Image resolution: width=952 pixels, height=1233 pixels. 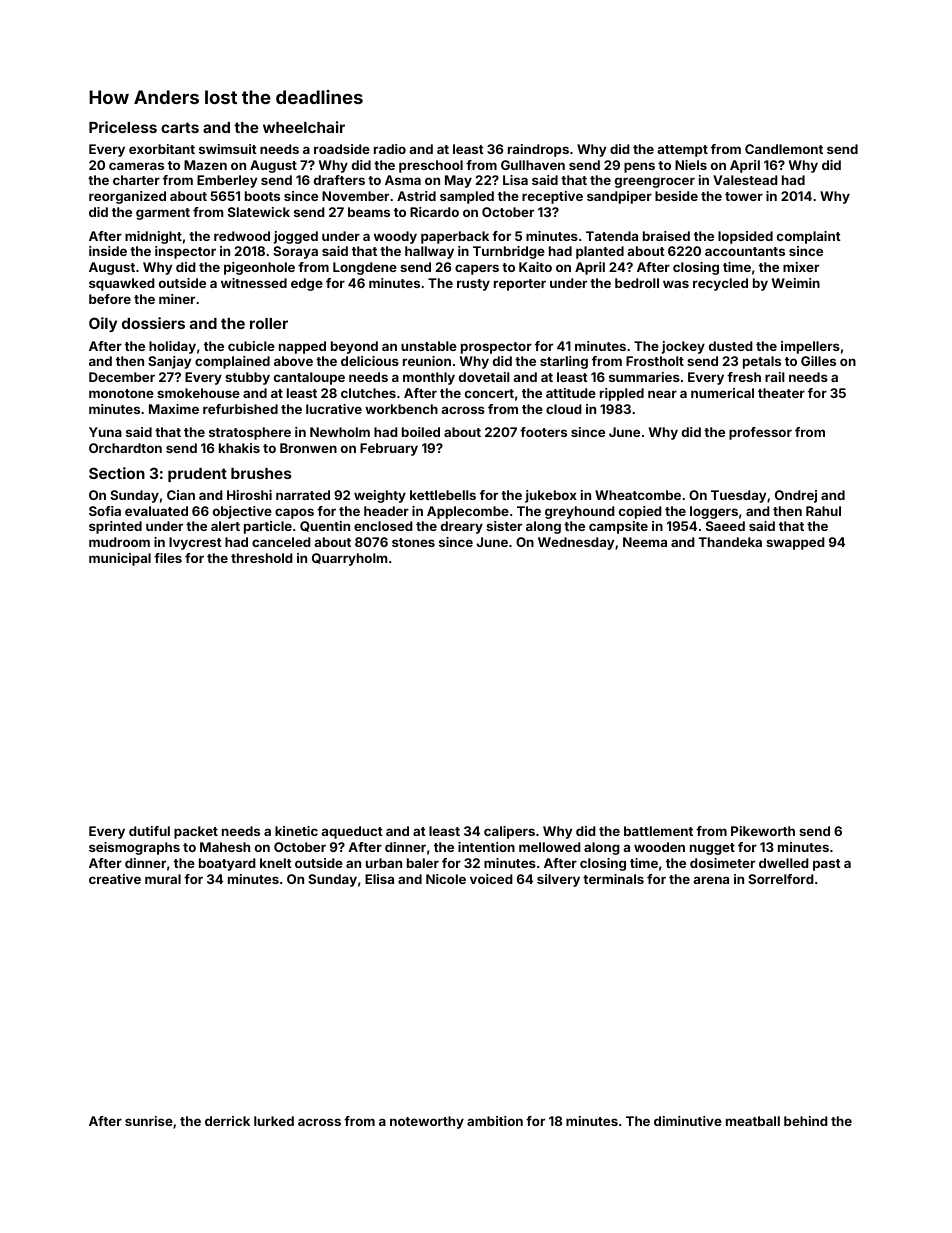 I want to click on complaint, so click(x=809, y=237).
